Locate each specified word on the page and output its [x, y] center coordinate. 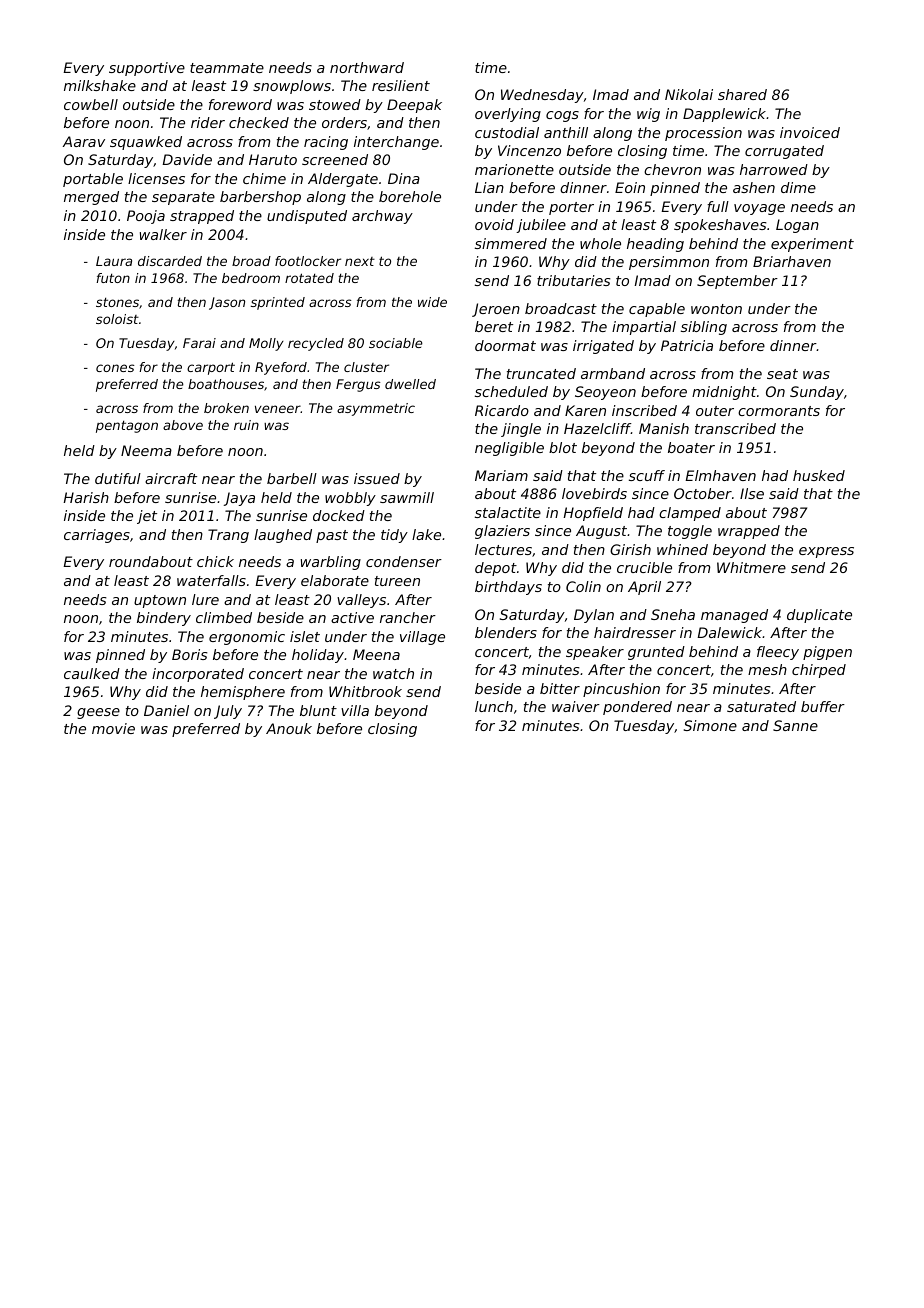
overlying [508, 115]
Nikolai [689, 94]
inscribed [644, 410]
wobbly [350, 499]
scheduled [511, 391]
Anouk [289, 728]
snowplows [292, 87]
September [737, 282]
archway [382, 217]
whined [682, 549]
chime [264, 178]
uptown [160, 601]
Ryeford [281, 368]
